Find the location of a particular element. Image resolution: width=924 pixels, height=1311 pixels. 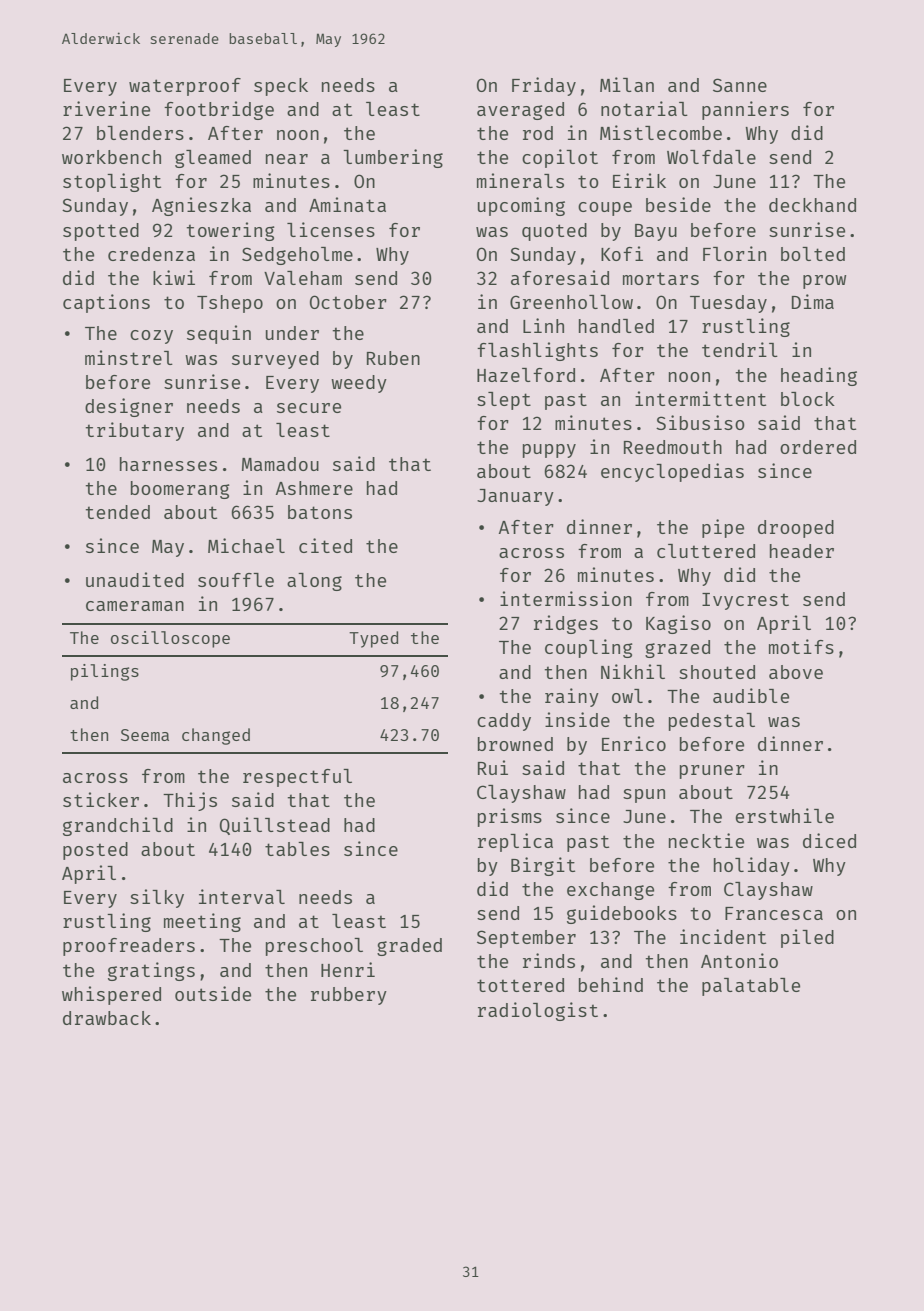

Rui is located at coordinates (493, 767).
